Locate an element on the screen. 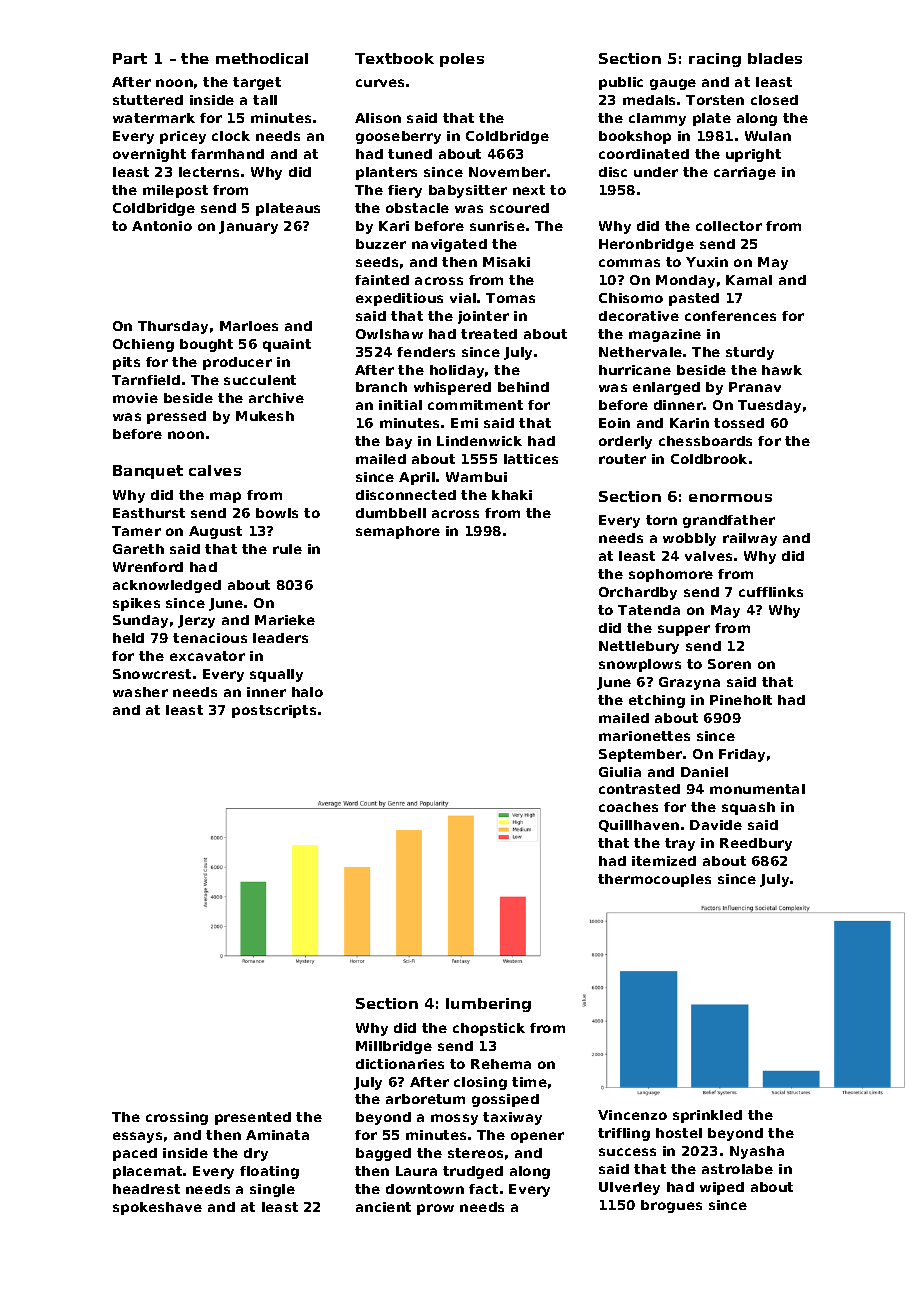 This screenshot has height=1308, width=924. single is located at coordinates (272, 1190).
